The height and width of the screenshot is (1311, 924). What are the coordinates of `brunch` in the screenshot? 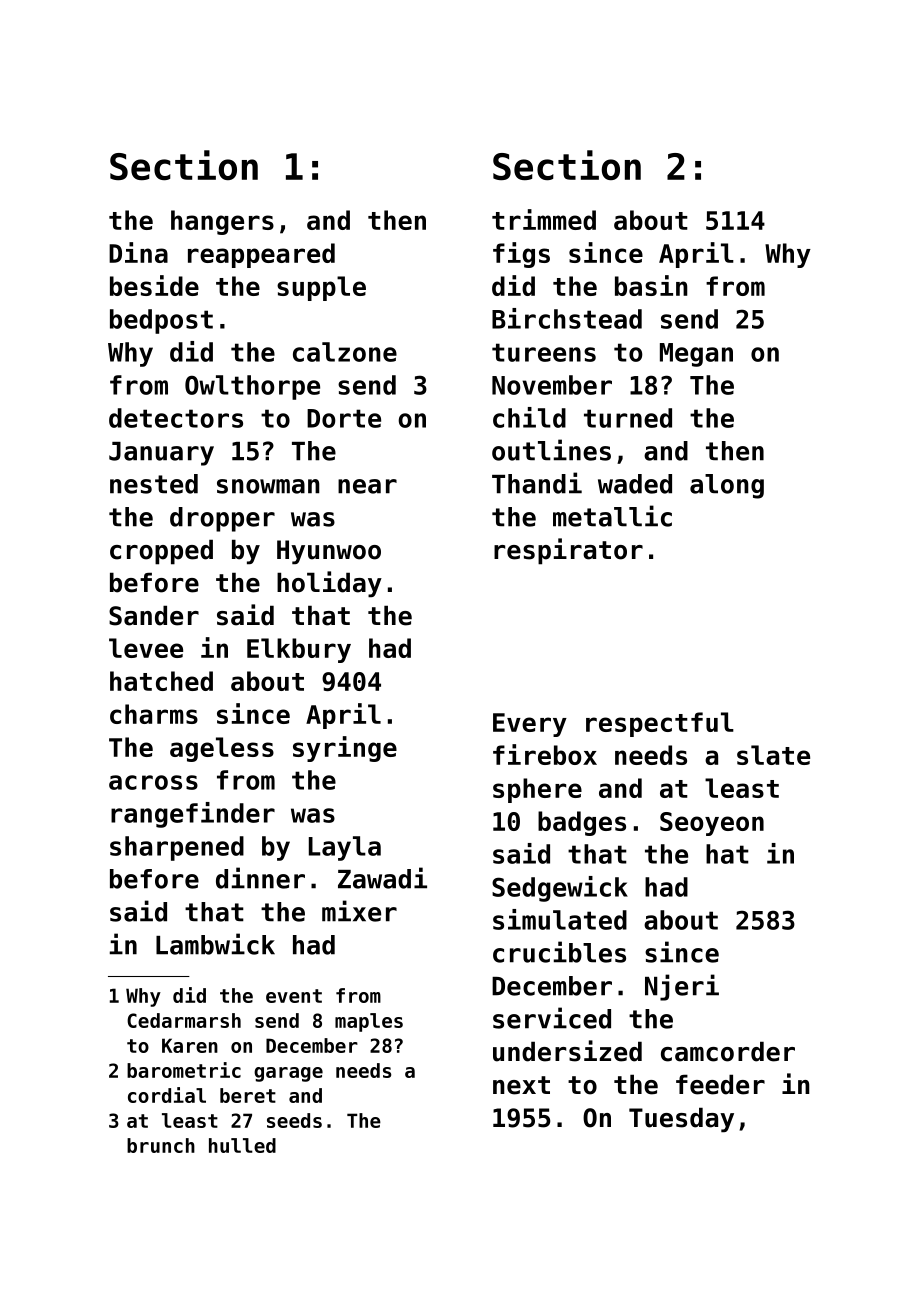 It's located at (161, 1145).
